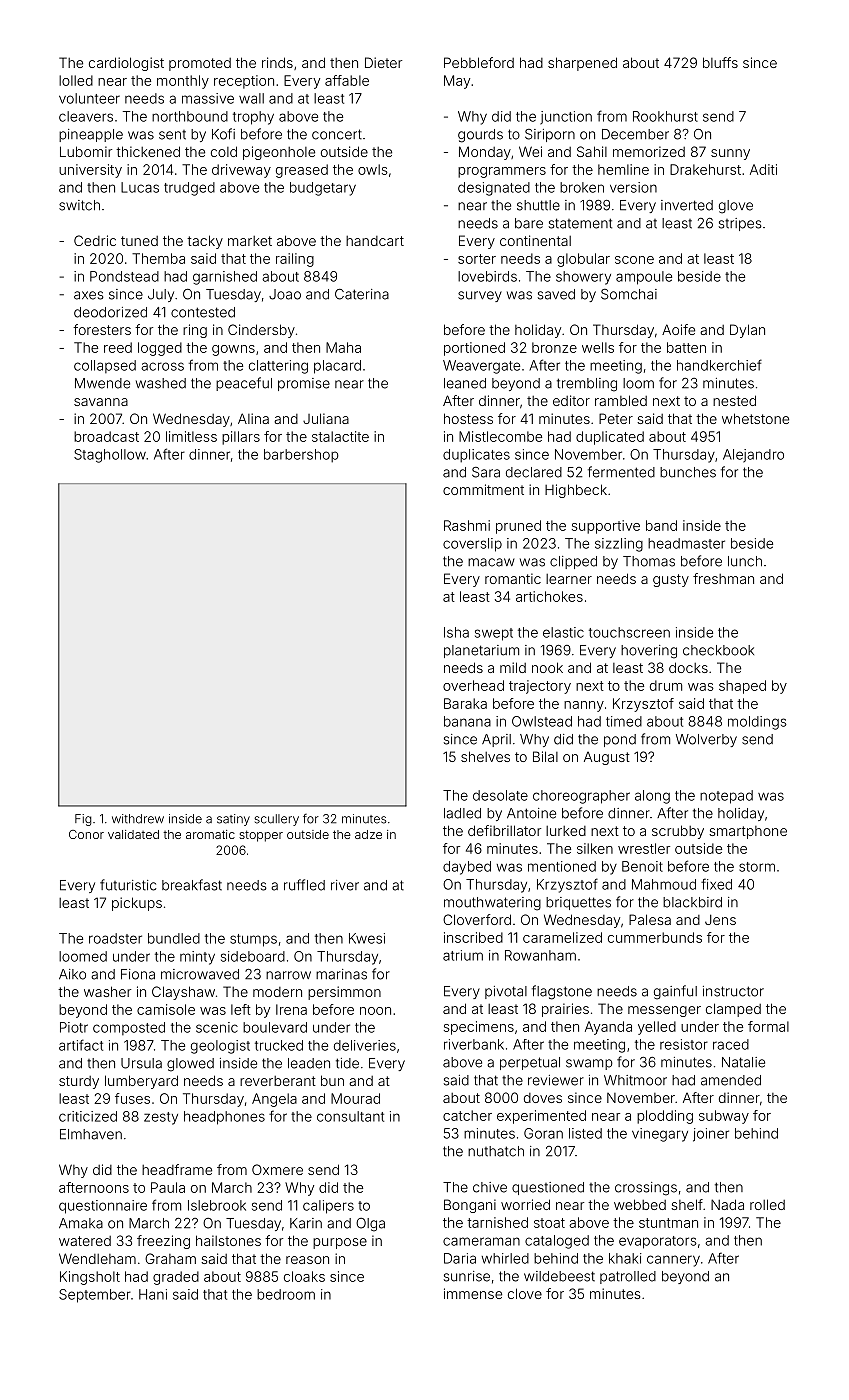 Image resolution: width=849 pixels, height=1400 pixels. I want to click on immense, so click(473, 1293).
